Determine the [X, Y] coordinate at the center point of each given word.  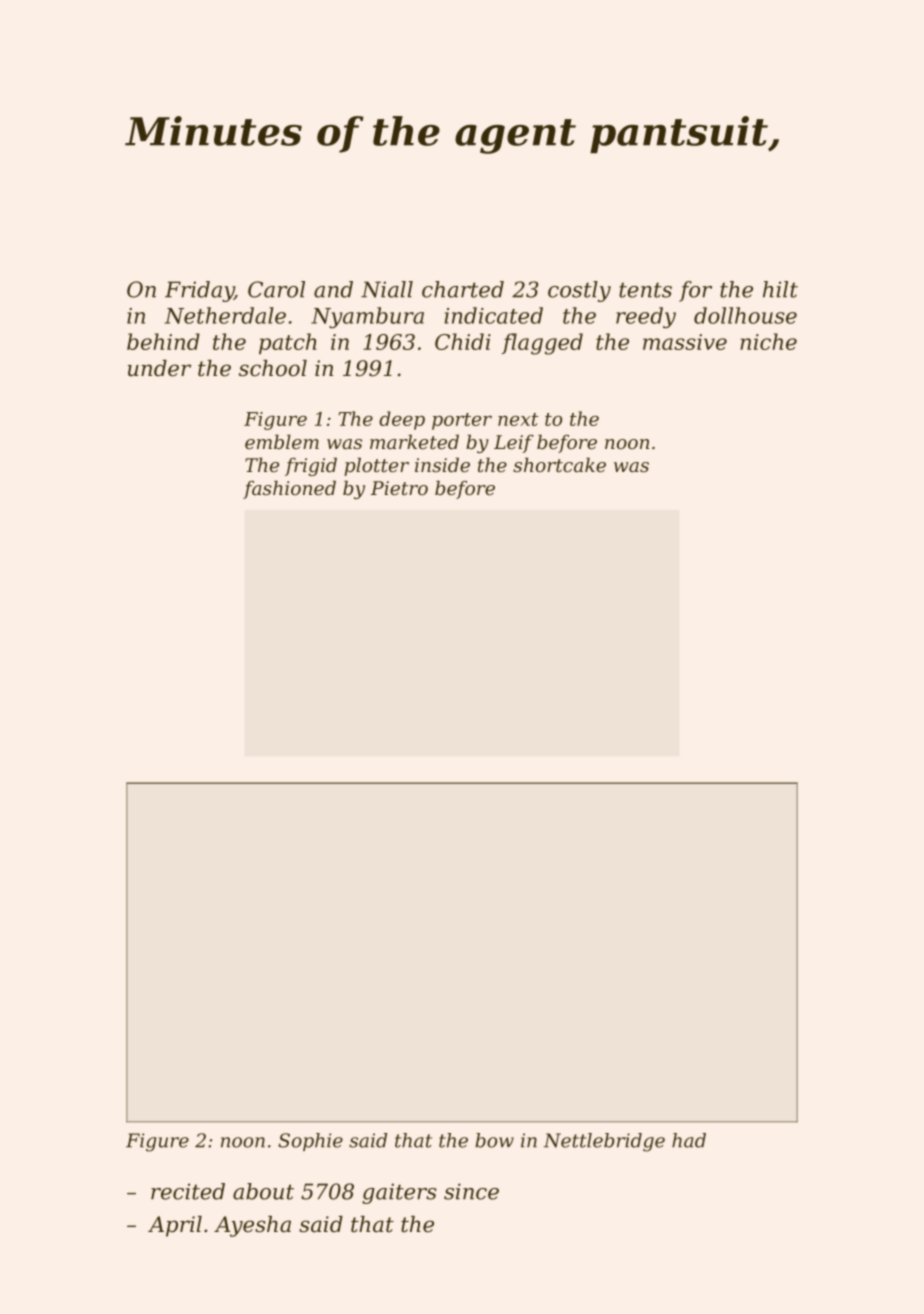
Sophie [310, 1142]
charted [463, 289]
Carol [276, 289]
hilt [780, 289]
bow [494, 1140]
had [689, 1140]
